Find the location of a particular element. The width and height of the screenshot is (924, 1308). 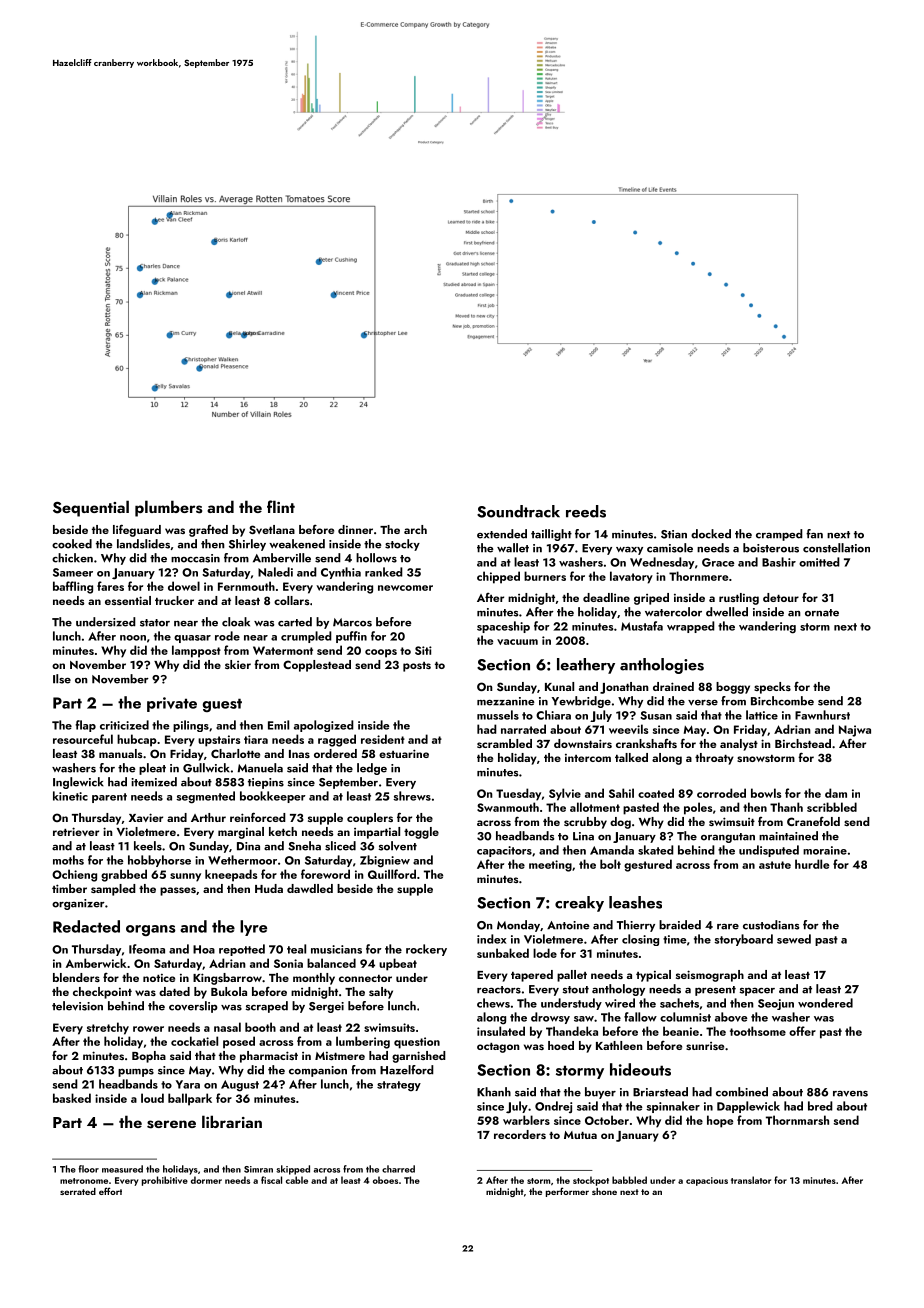

moths is located at coordinates (68, 860).
